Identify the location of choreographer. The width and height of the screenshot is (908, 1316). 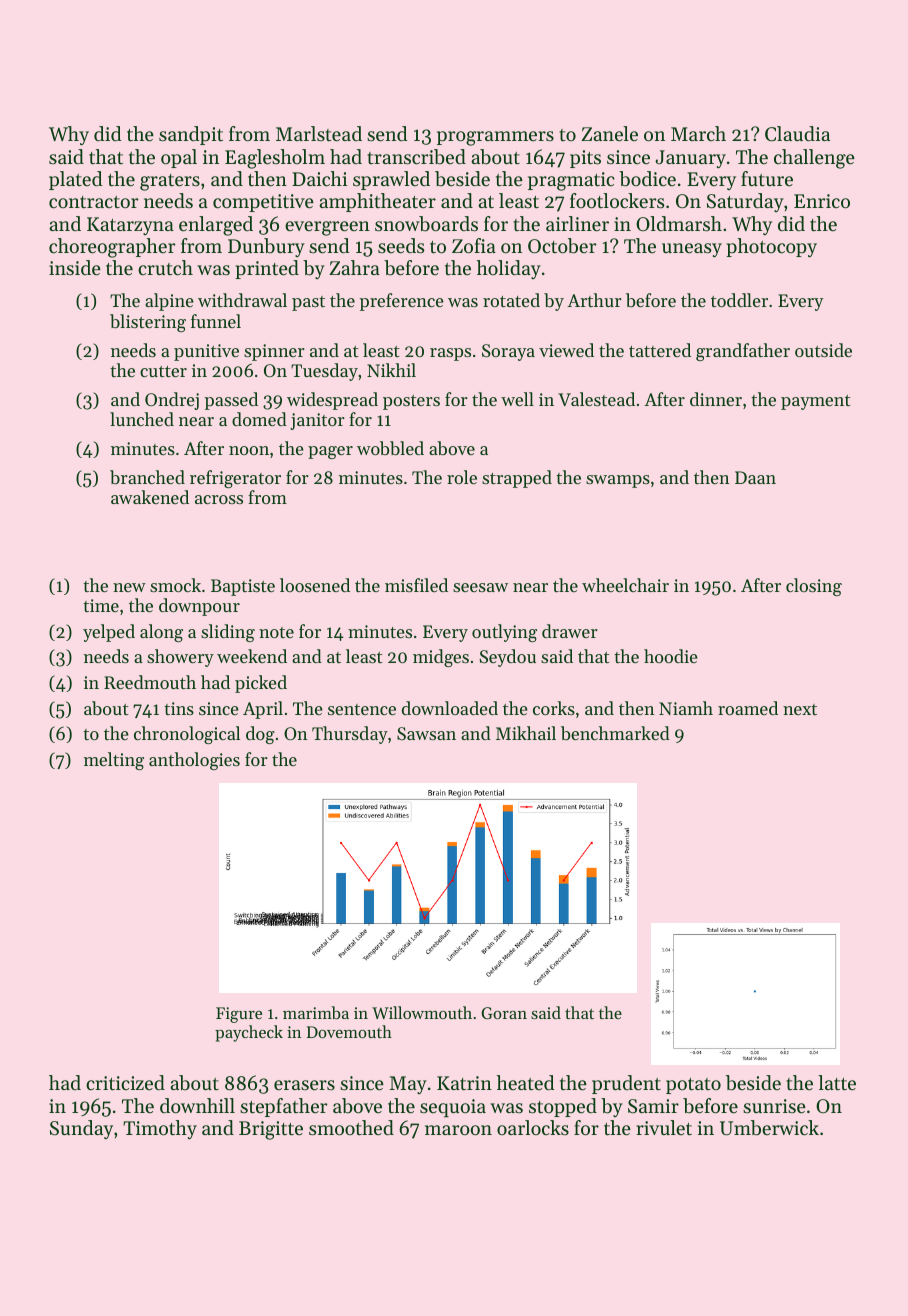
(112, 248).
